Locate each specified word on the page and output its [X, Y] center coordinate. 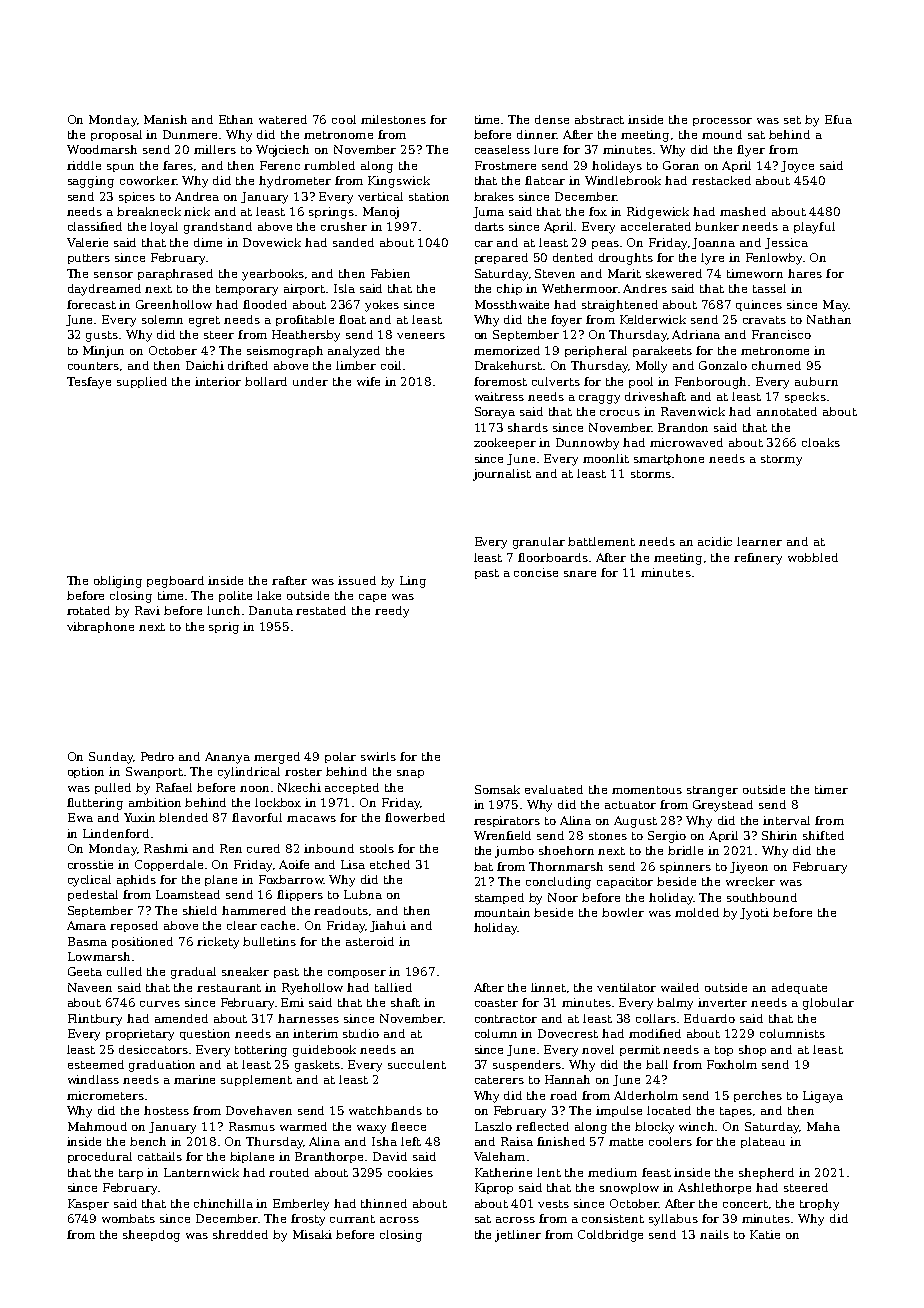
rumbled [329, 165]
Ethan [236, 119]
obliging [118, 582]
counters [93, 366]
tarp [131, 1174]
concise [536, 572]
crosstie [90, 864]
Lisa [353, 864]
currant [352, 1219]
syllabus [673, 1220]
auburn [816, 381]
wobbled [813, 557]
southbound [762, 897]
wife [368, 381]
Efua [838, 119]
